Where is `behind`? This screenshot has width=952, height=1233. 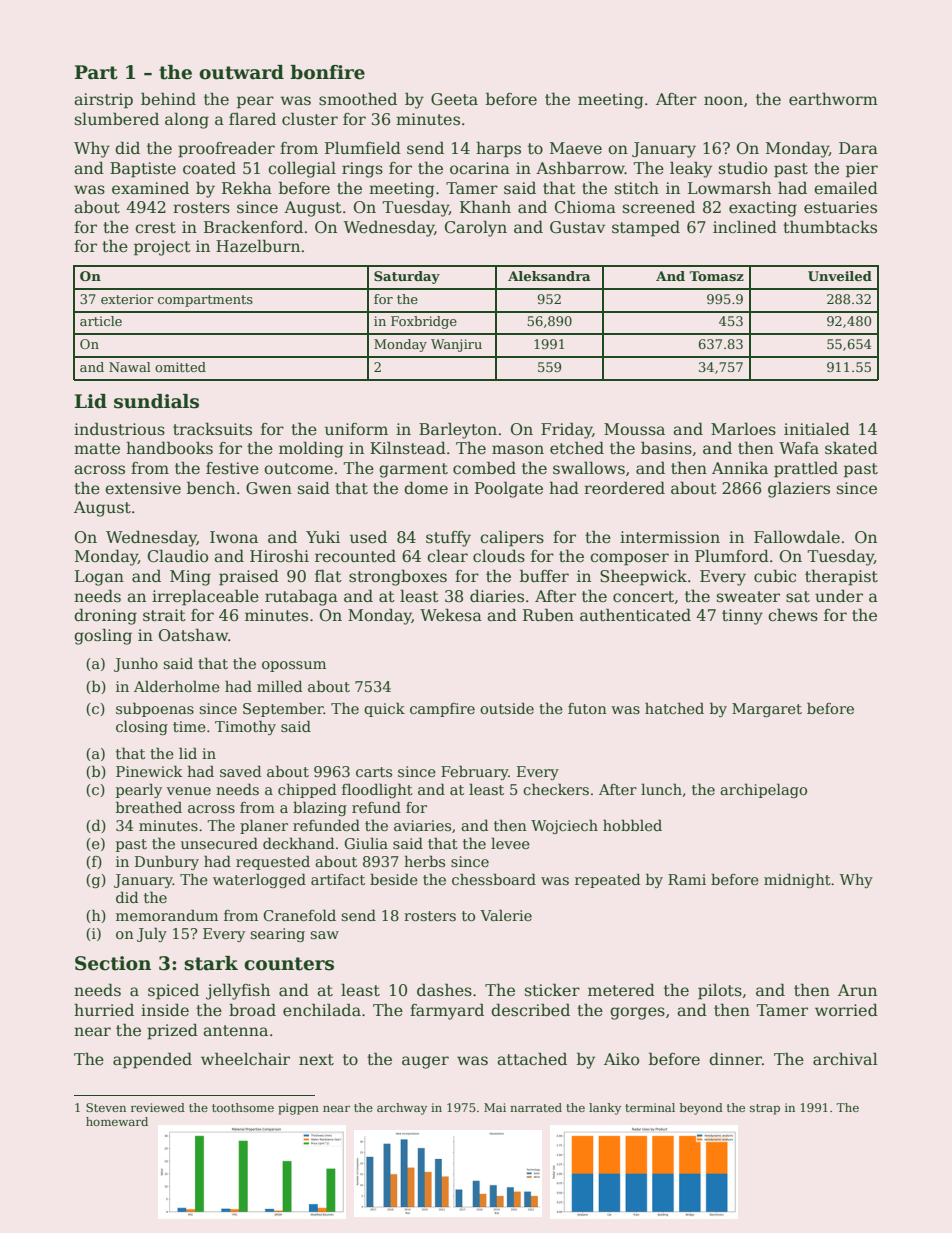
behind is located at coordinates (168, 98).
